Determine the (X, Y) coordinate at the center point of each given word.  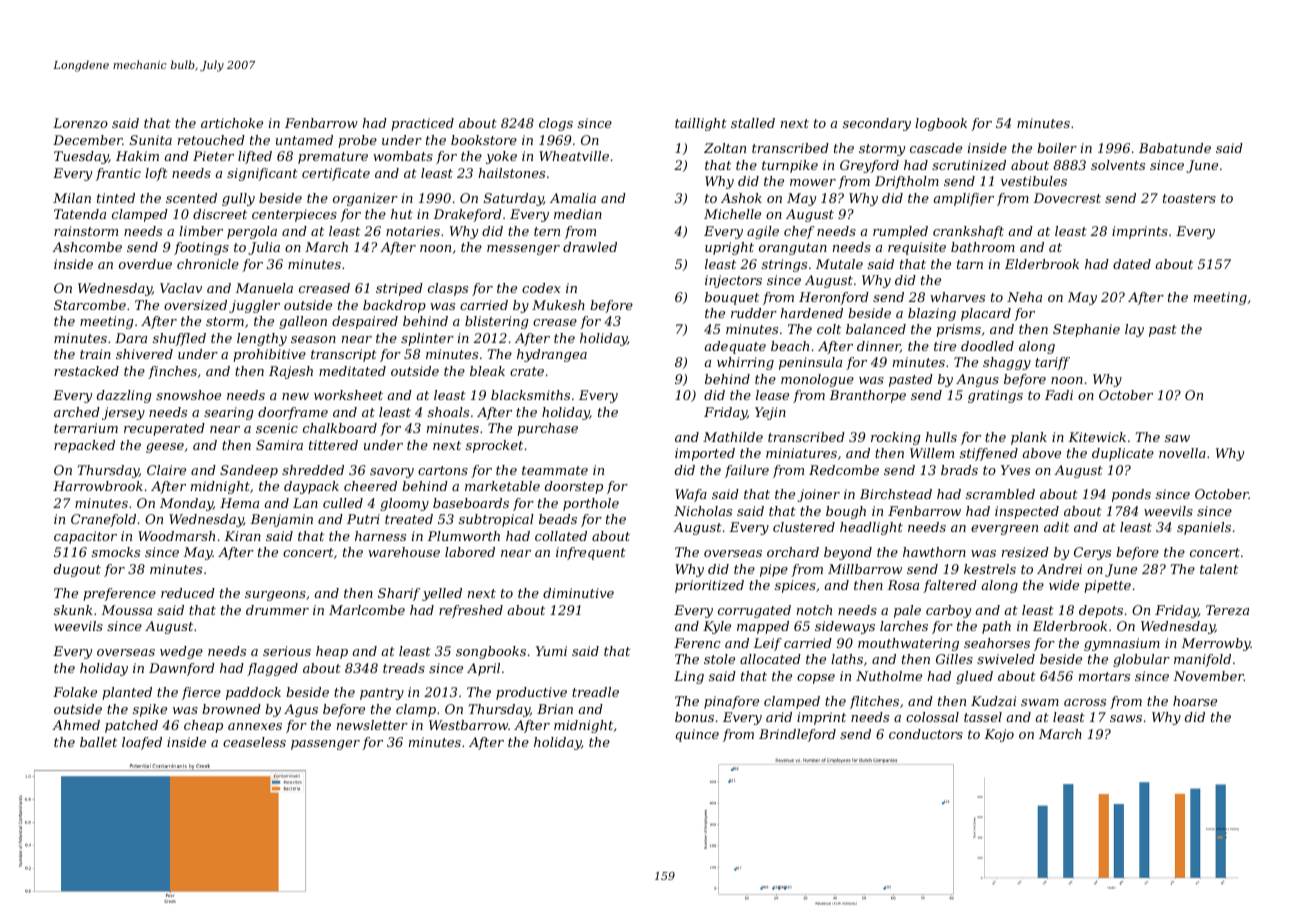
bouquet (732, 298)
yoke (501, 157)
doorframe (293, 413)
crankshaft (968, 232)
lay (1134, 330)
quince (697, 735)
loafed (142, 743)
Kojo (999, 735)
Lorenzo (80, 123)
